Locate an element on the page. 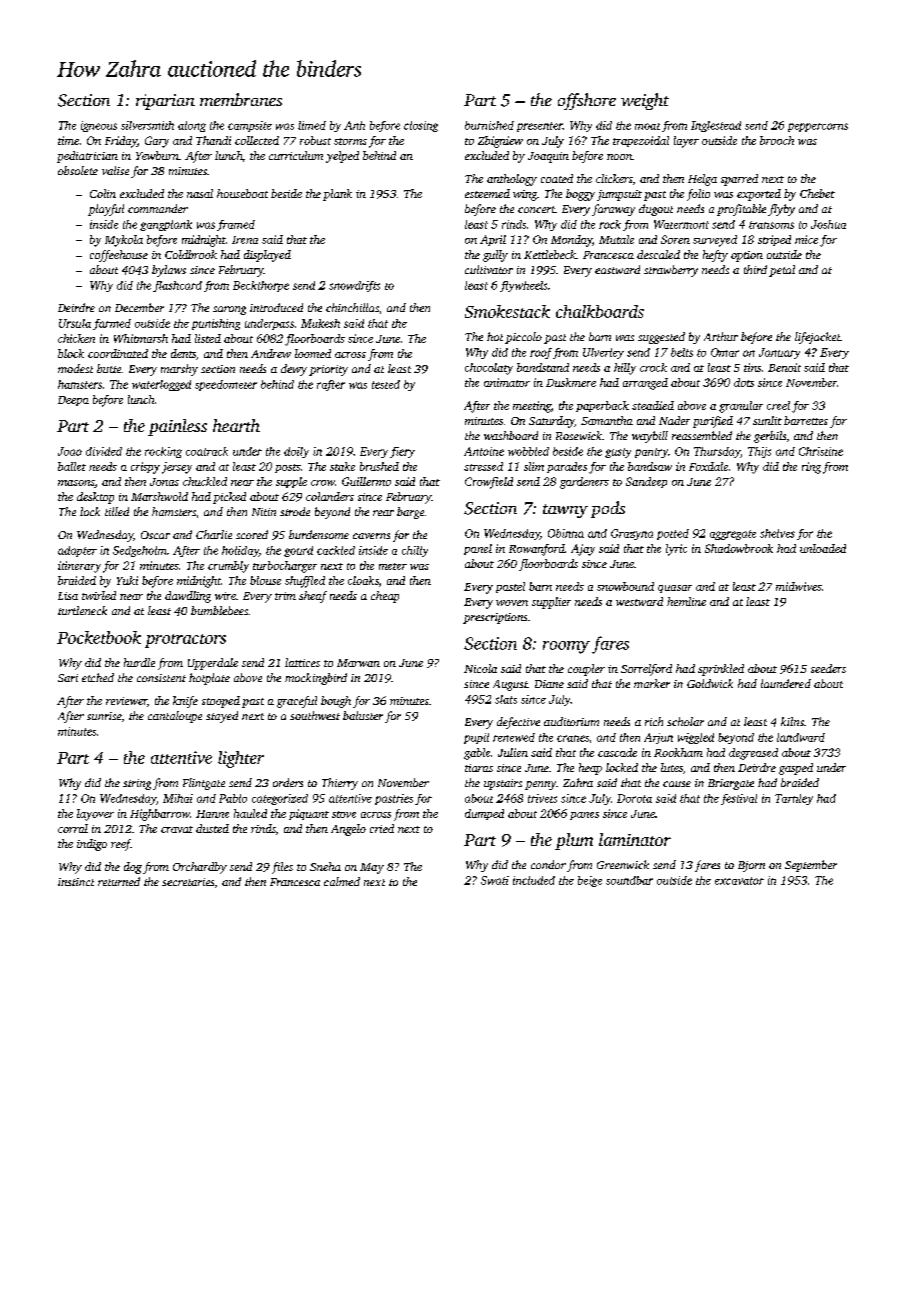  indigo is located at coordinates (92, 845).
